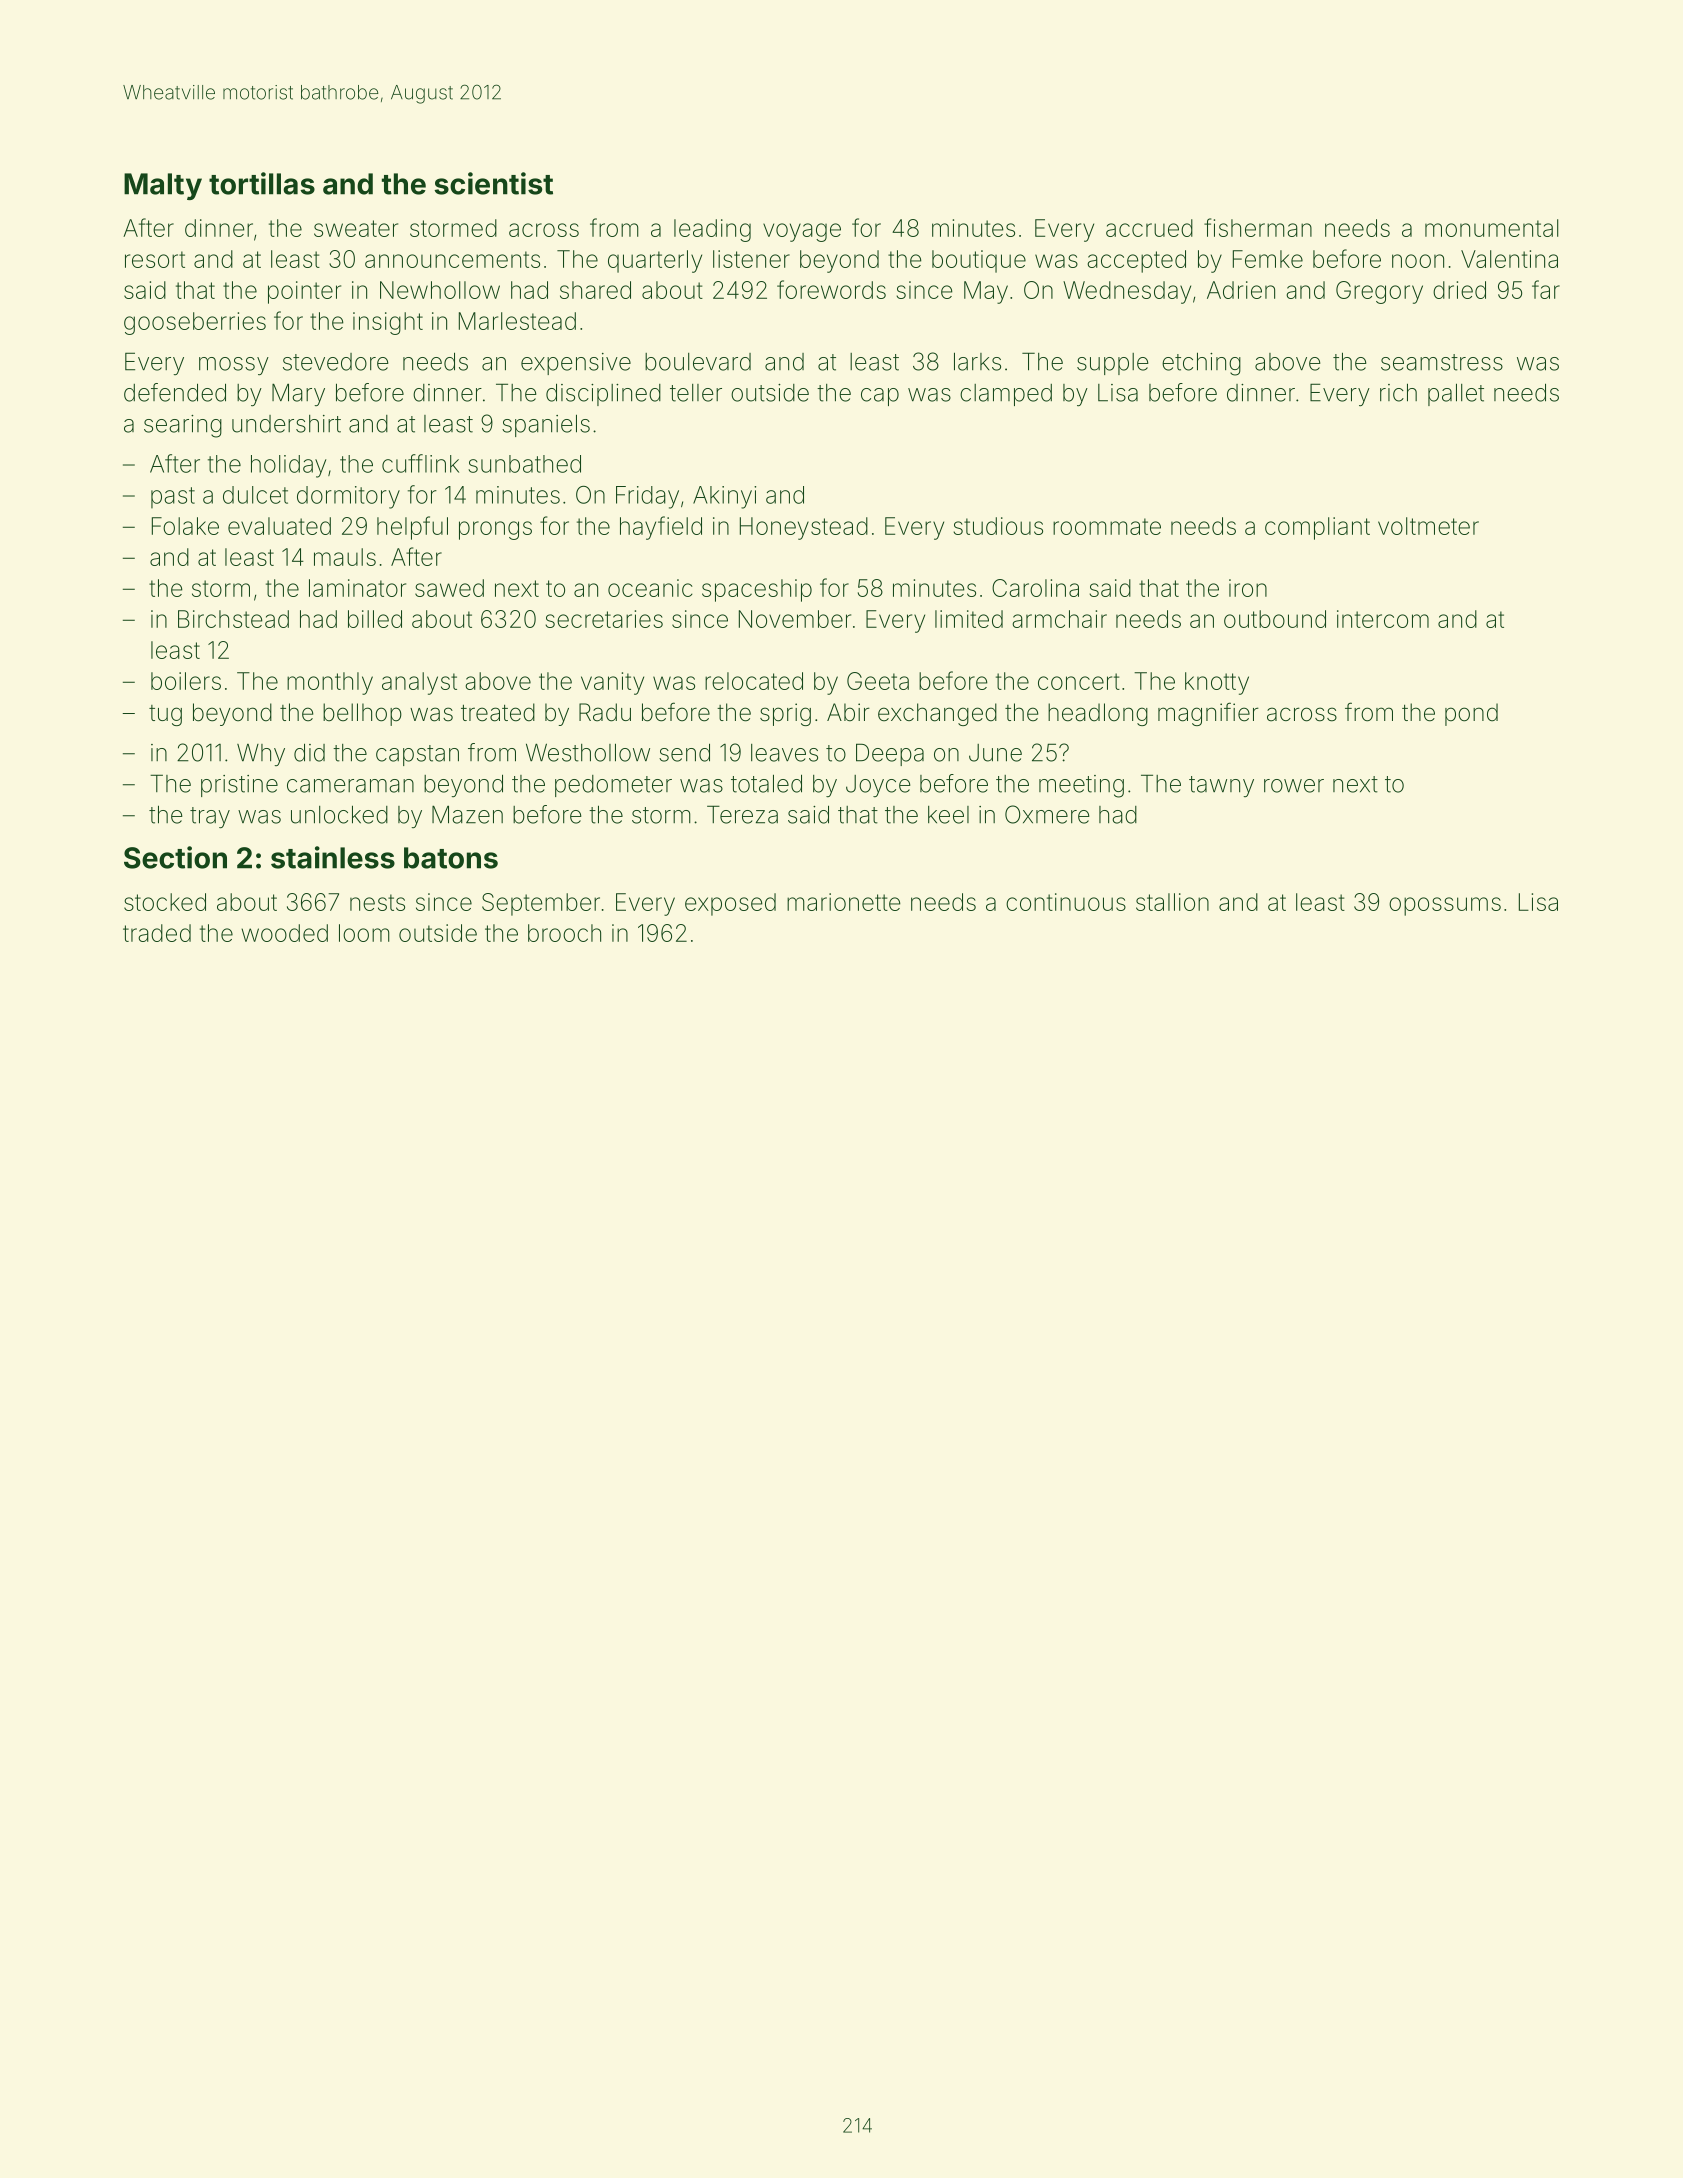  Describe the element at coordinates (1471, 714) in the screenshot. I see `pond` at that location.
